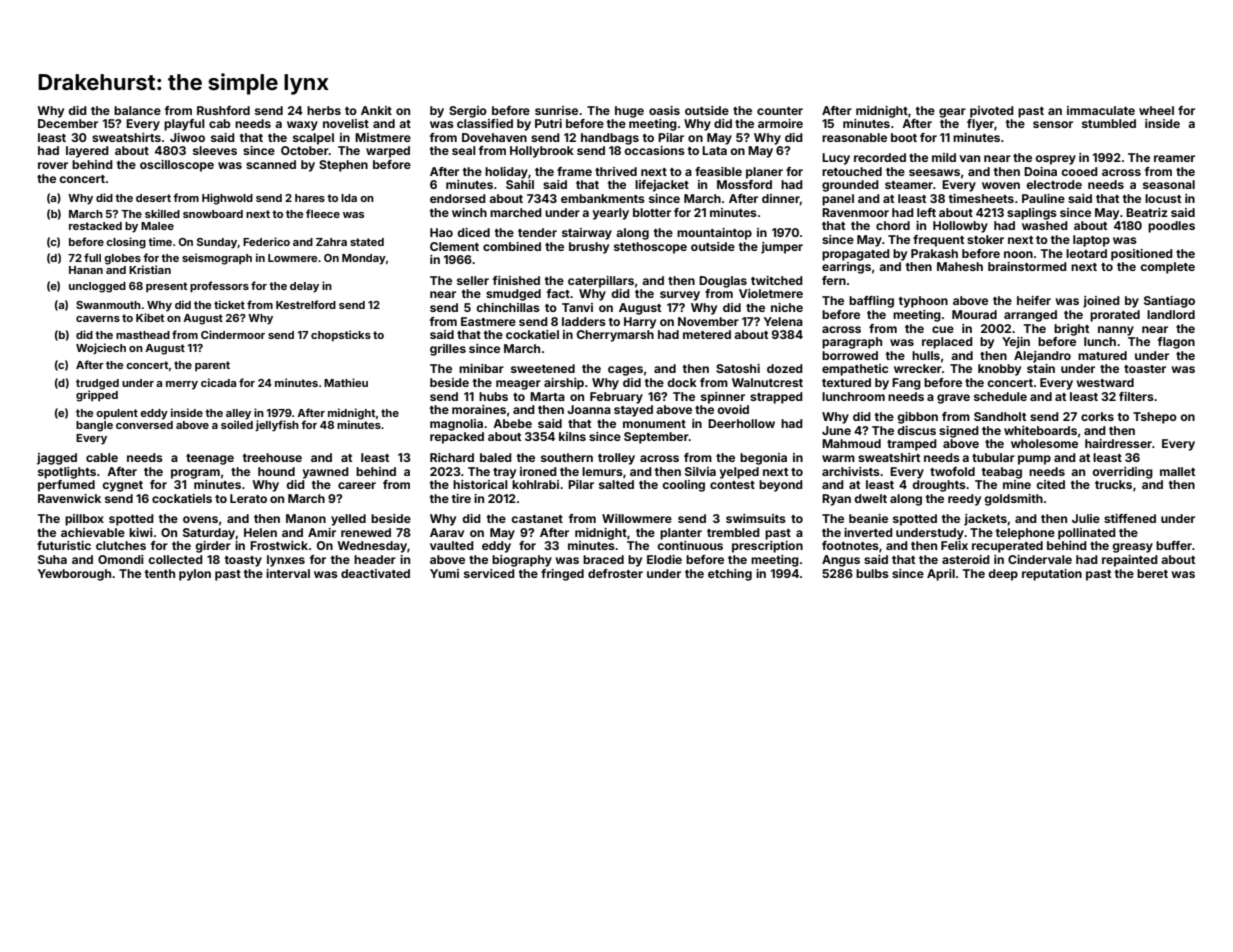 The width and height of the screenshot is (1233, 952). Describe the element at coordinates (1176, 343) in the screenshot. I see `flagon` at that location.
